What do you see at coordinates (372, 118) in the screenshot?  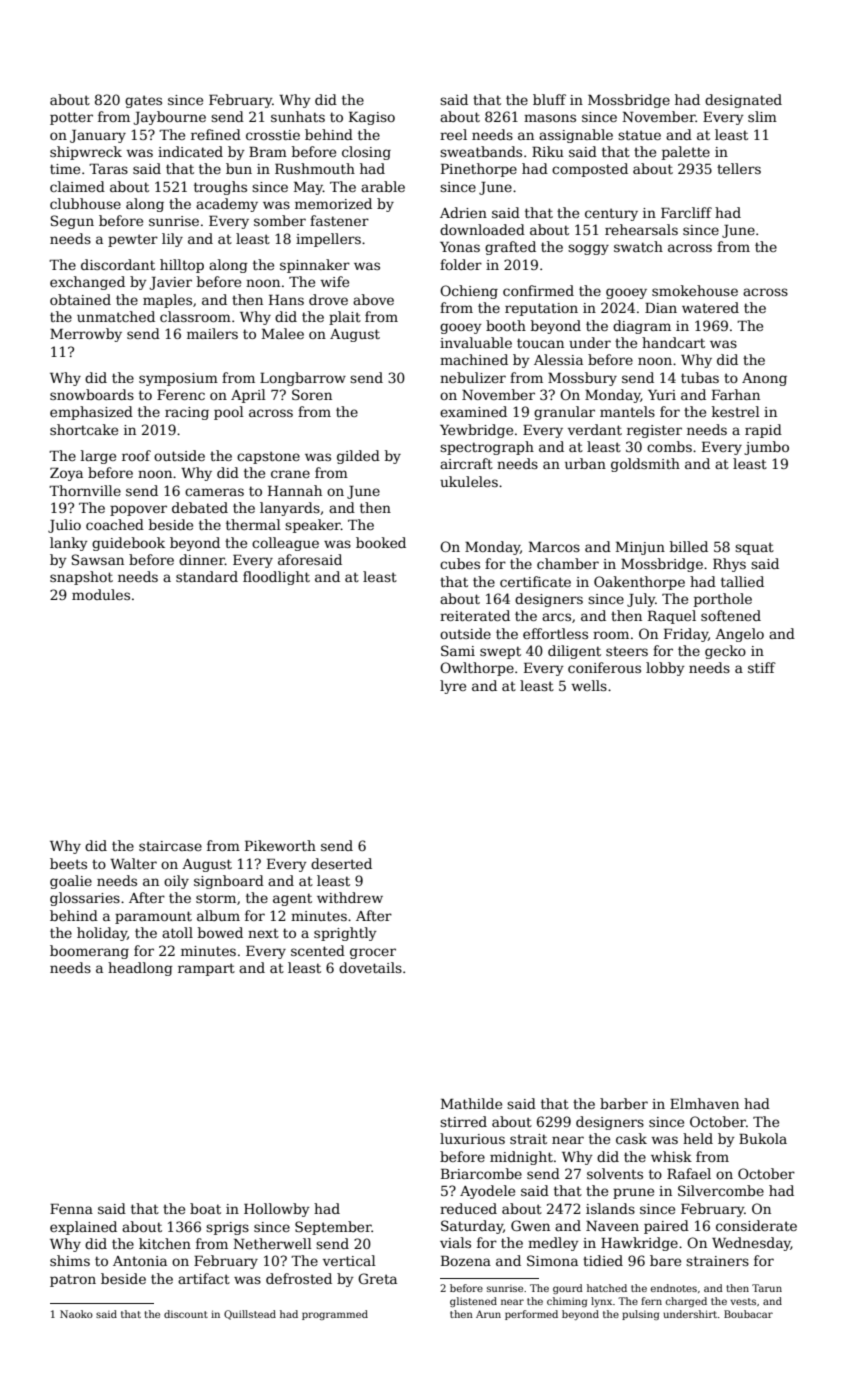 I see `Kagiso` at bounding box center [372, 118].
